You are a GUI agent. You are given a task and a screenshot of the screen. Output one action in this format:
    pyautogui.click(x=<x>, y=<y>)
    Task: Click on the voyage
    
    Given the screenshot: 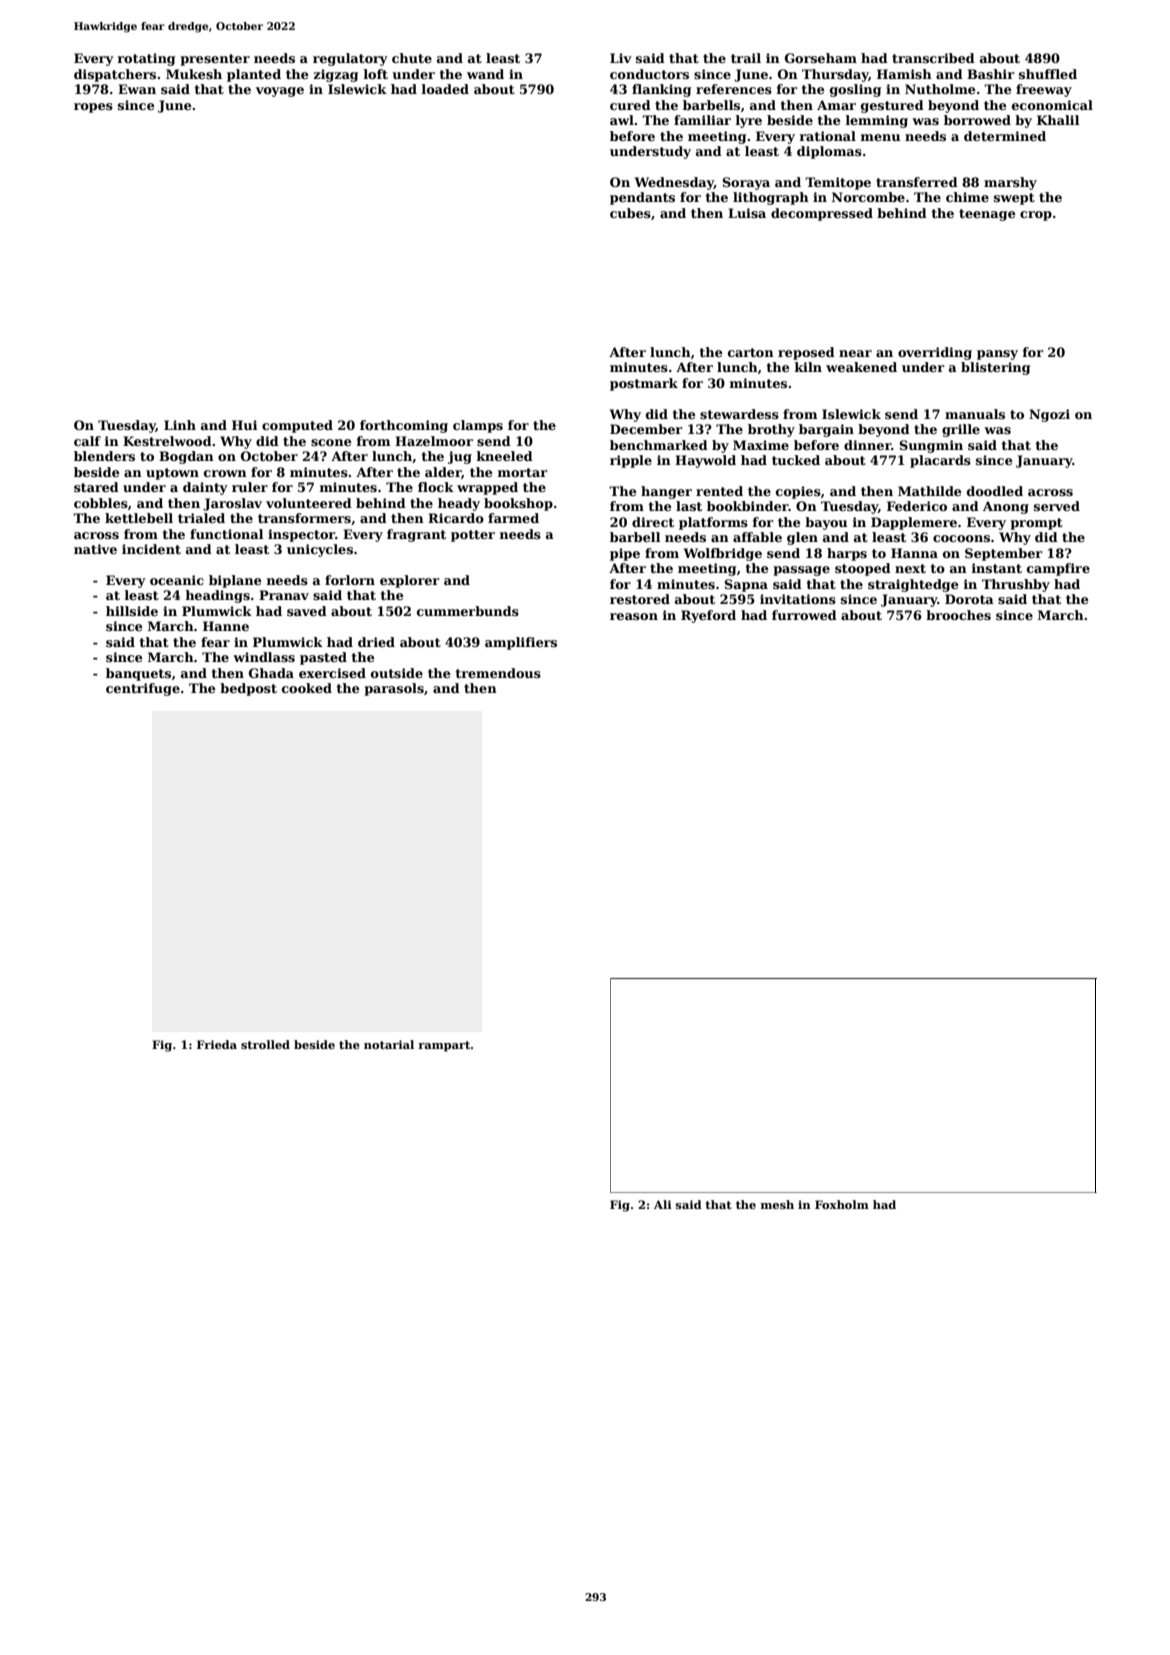 What is the action you would take?
    pyautogui.click(x=280, y=92)
